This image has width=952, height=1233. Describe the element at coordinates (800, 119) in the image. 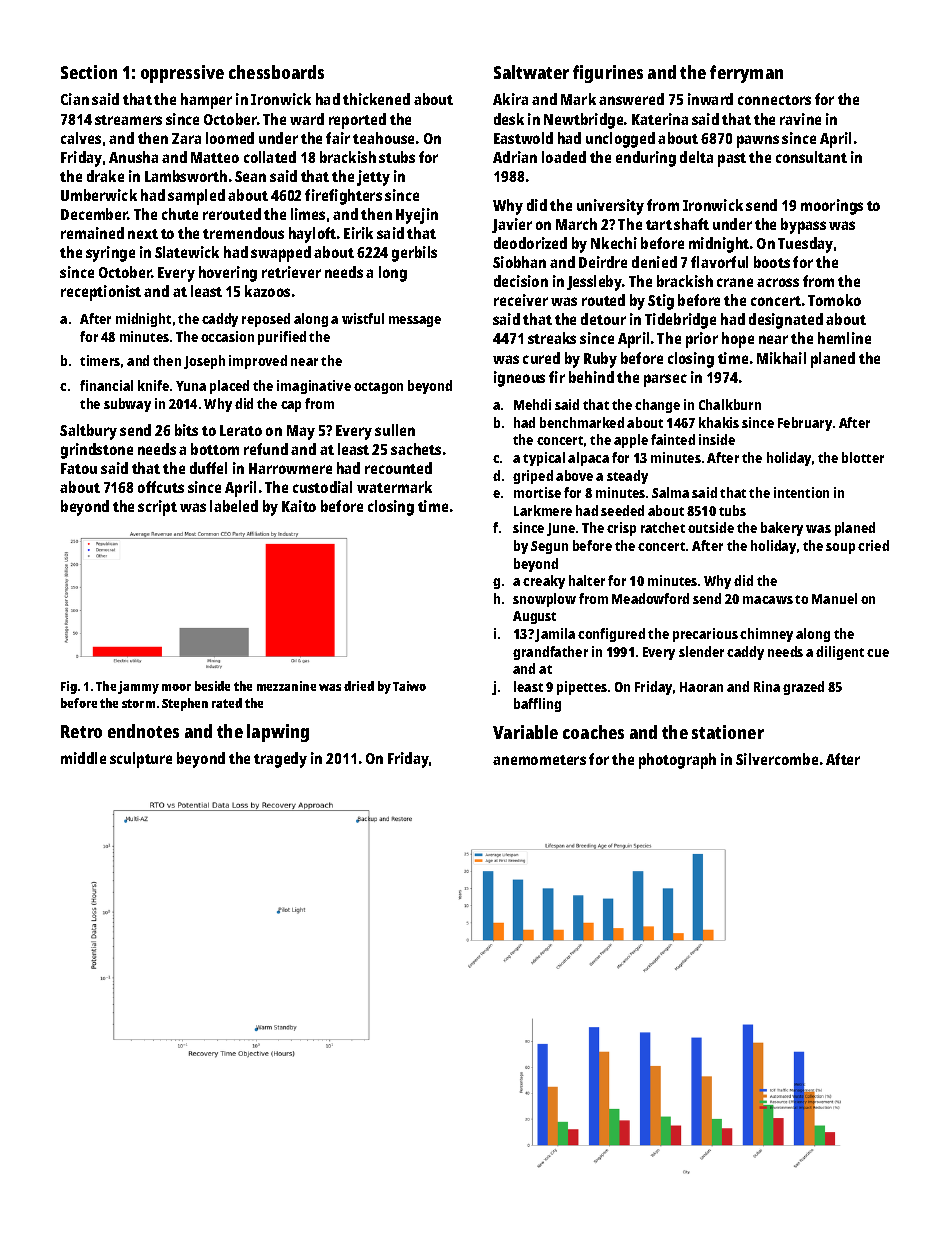

I see `ravine` at that location.
